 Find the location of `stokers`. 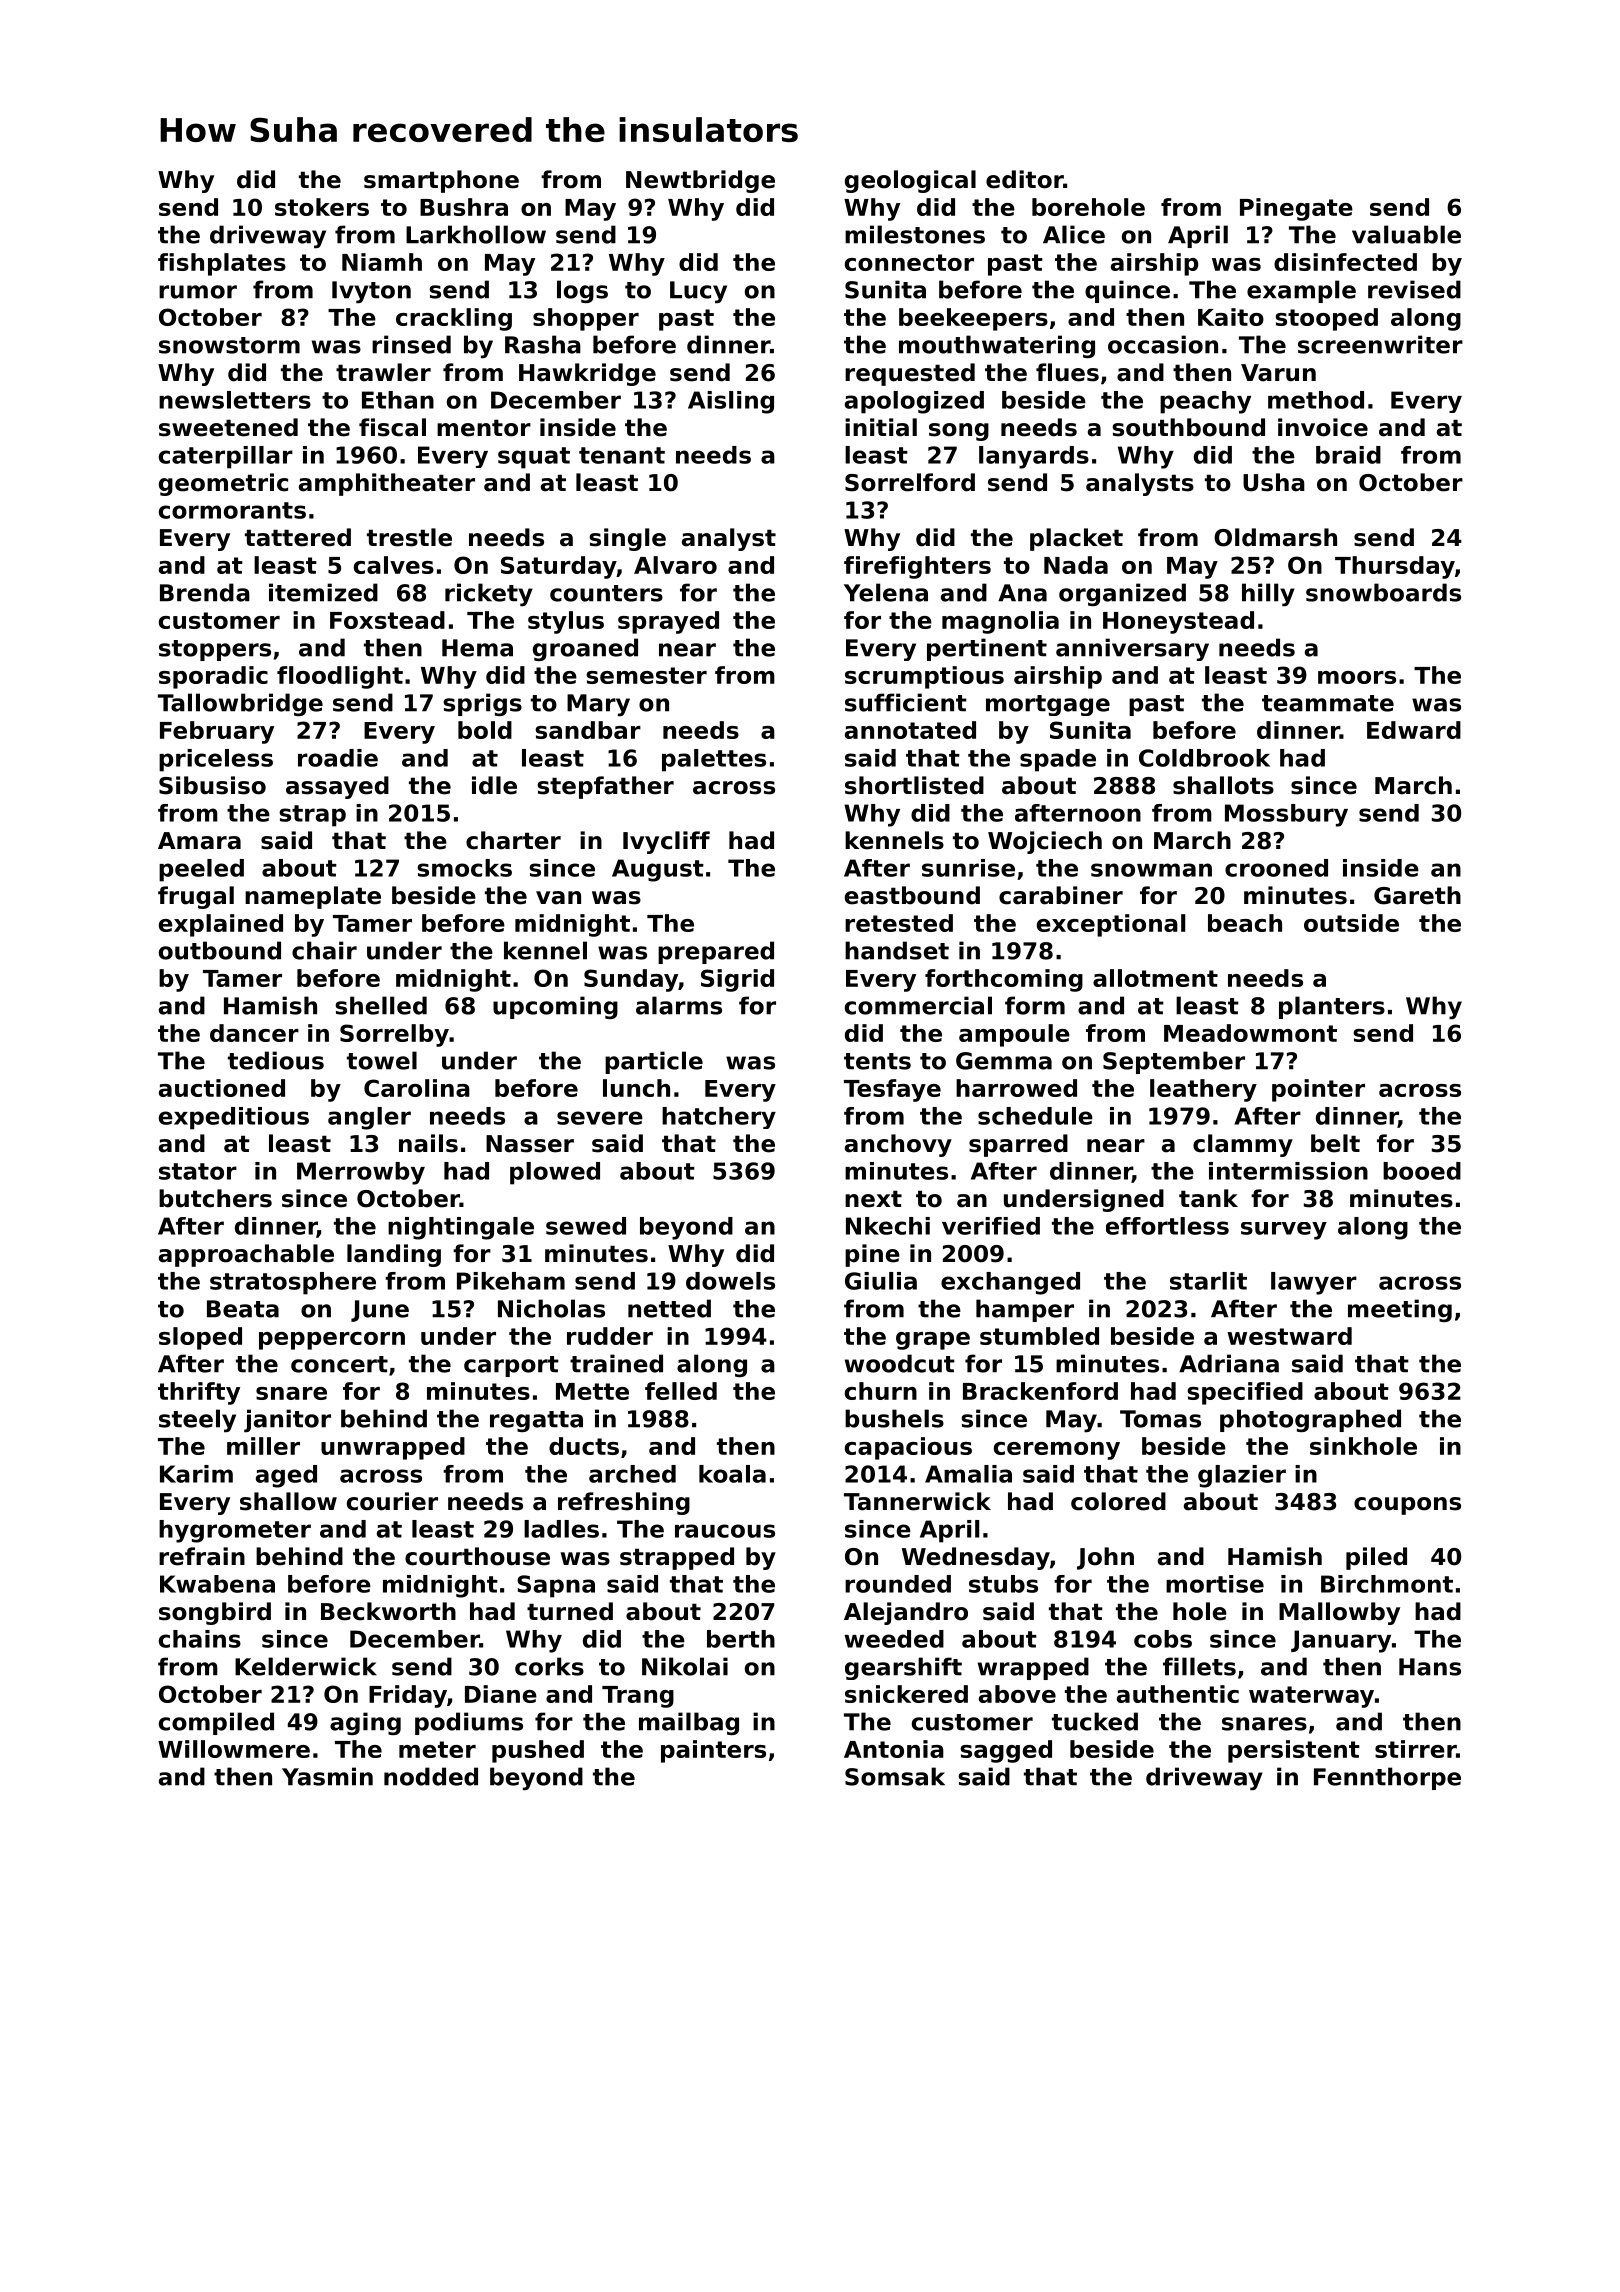

stokers is located at coordinates (322, 207).
